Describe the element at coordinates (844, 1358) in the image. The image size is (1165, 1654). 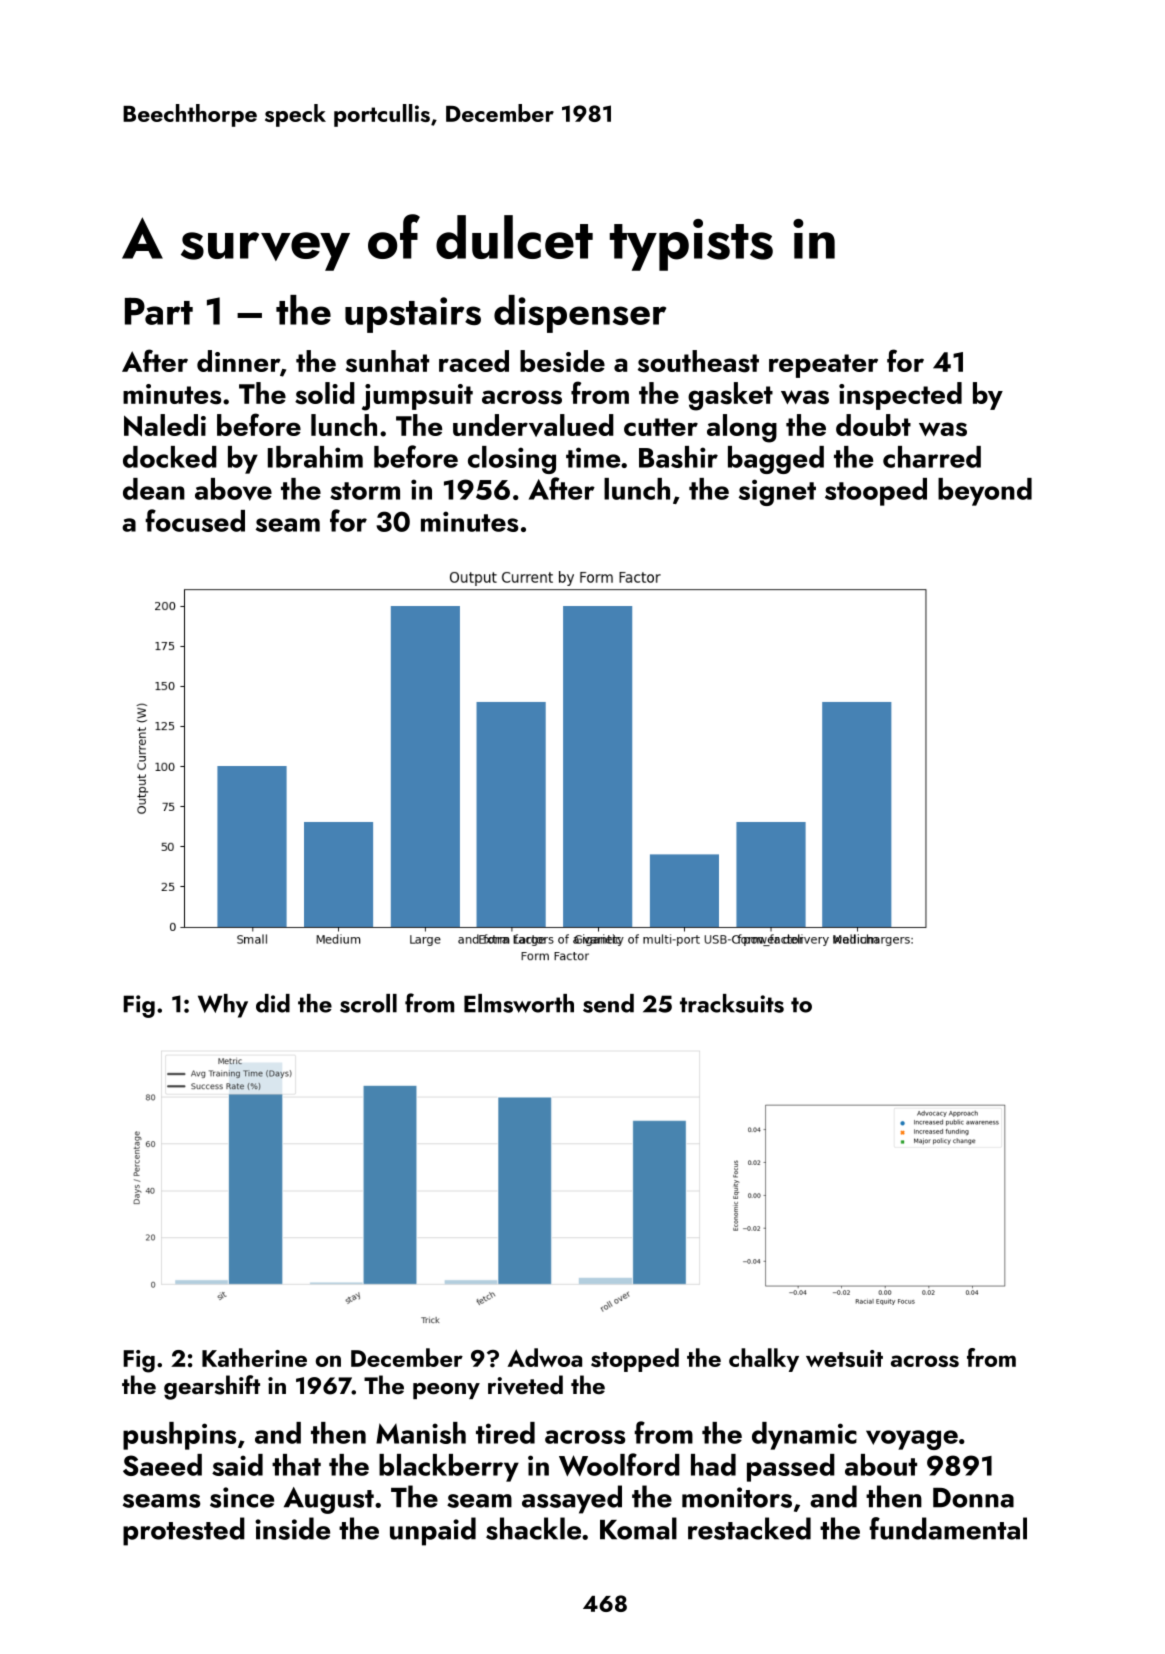
I see `wetsuit` at that location.
